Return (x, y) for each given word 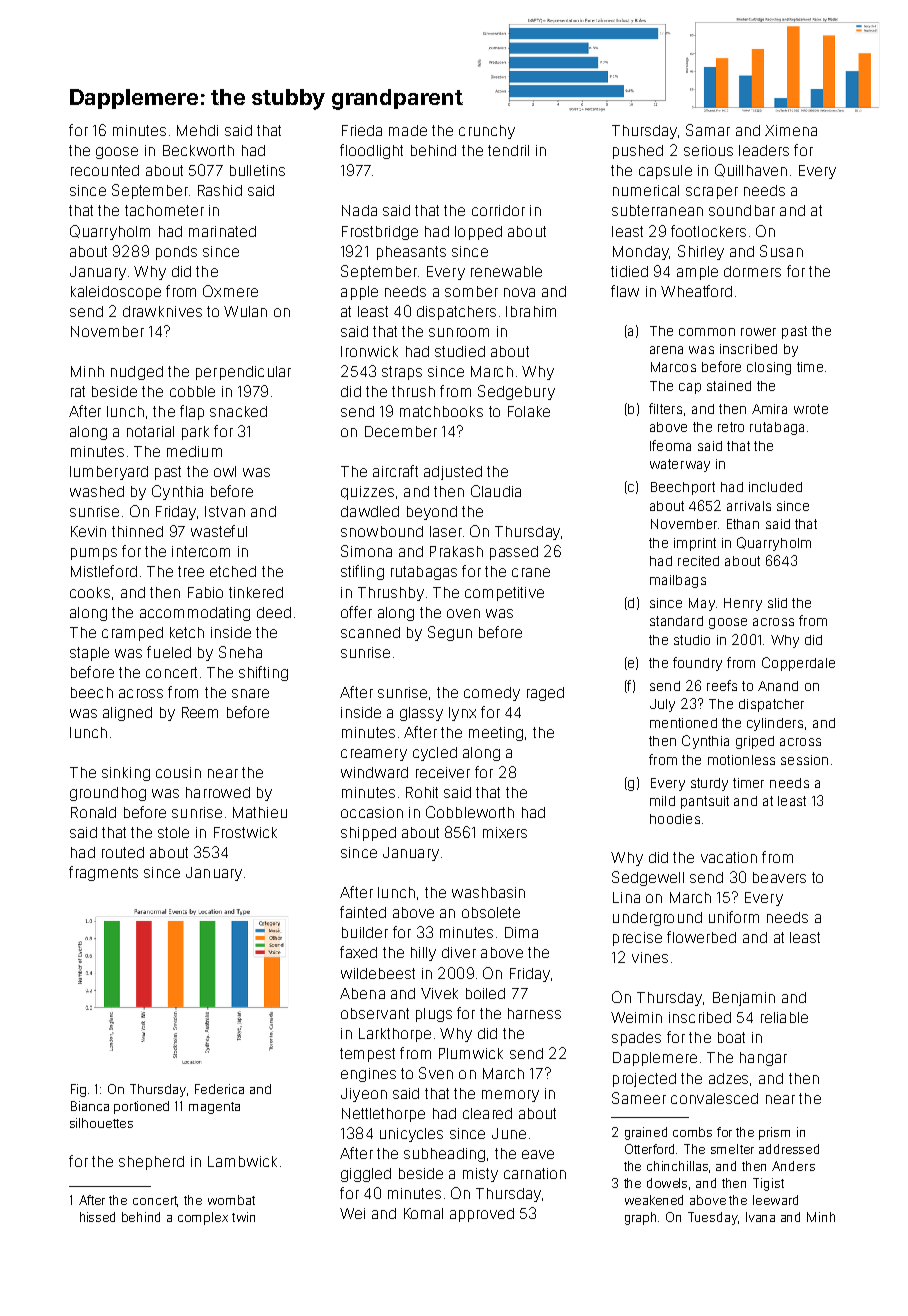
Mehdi (197, 130)
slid (777, 603)
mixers (505, 832)
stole (173, 832)
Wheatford (696, 291)
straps (402, 373)
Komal (423, 1213)
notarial (150, 431)
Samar (708, 130)
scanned (370, 632)
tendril (508, 150)
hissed (97, 1217)
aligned (127, 714)
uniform (734, 917)
